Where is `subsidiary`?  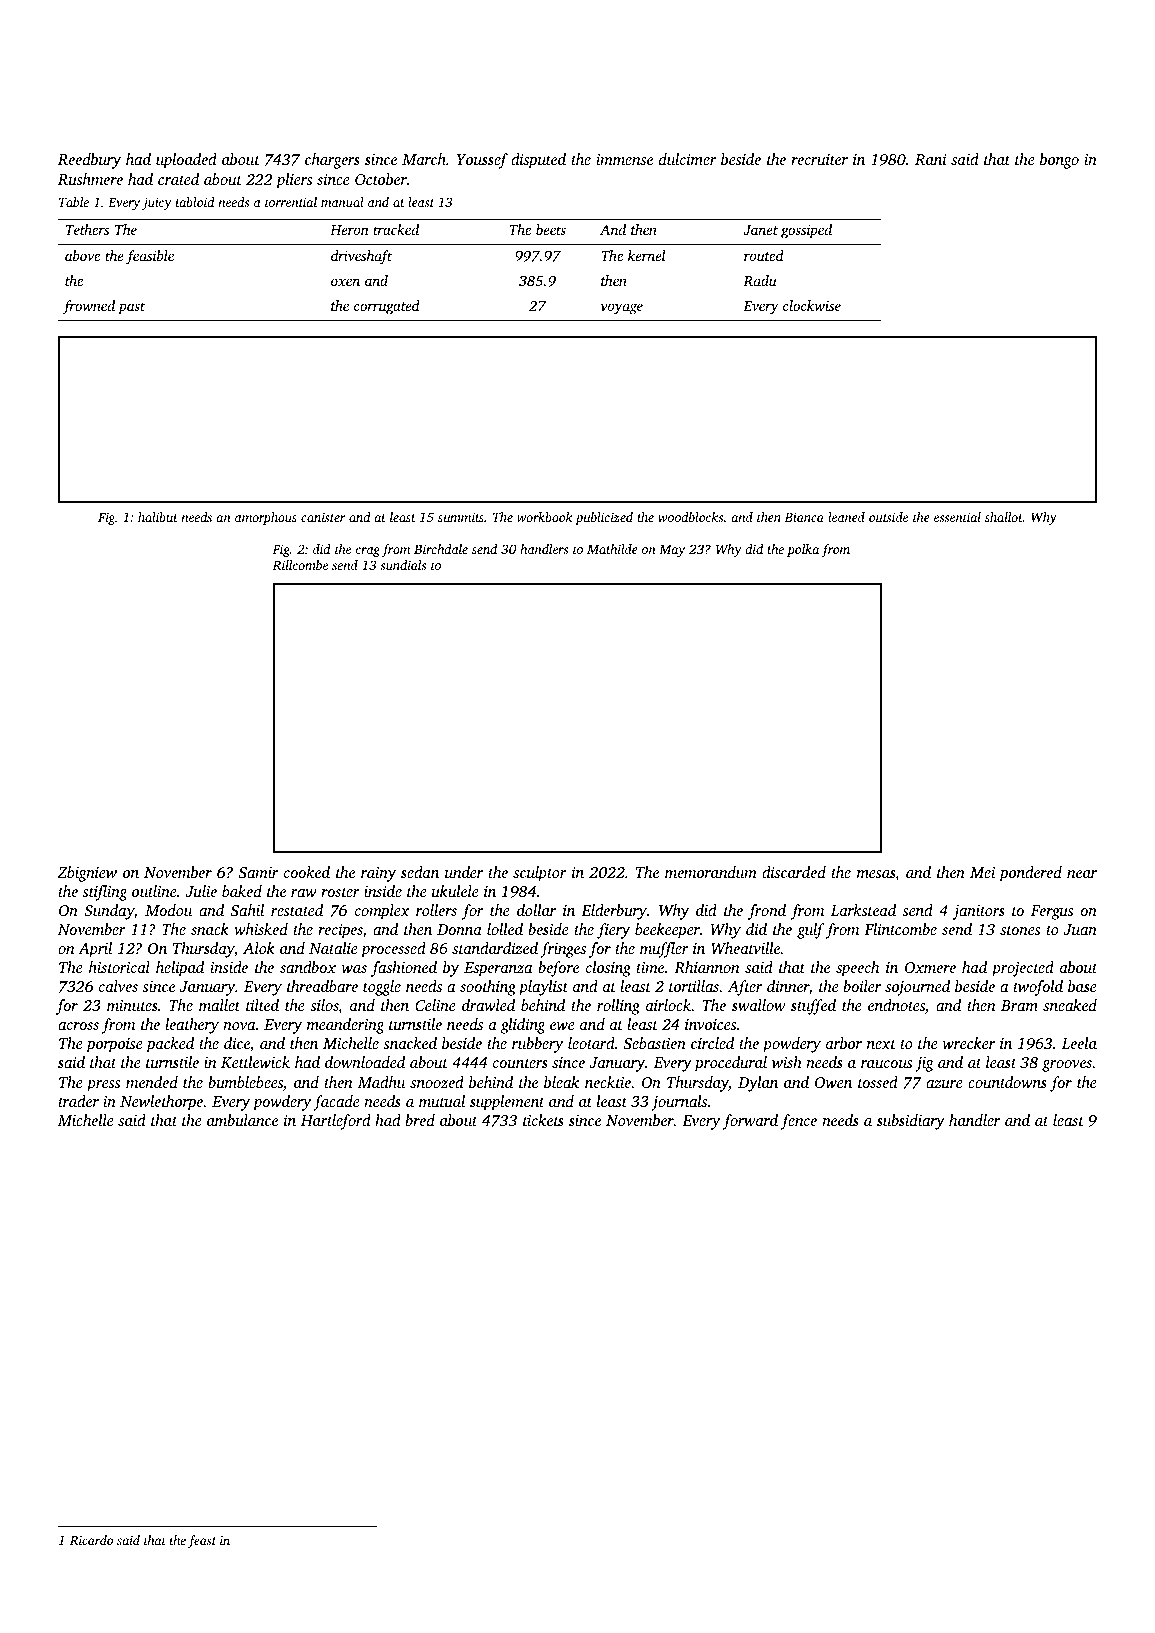
subsidiary is located at coordinates (911, 1122).
